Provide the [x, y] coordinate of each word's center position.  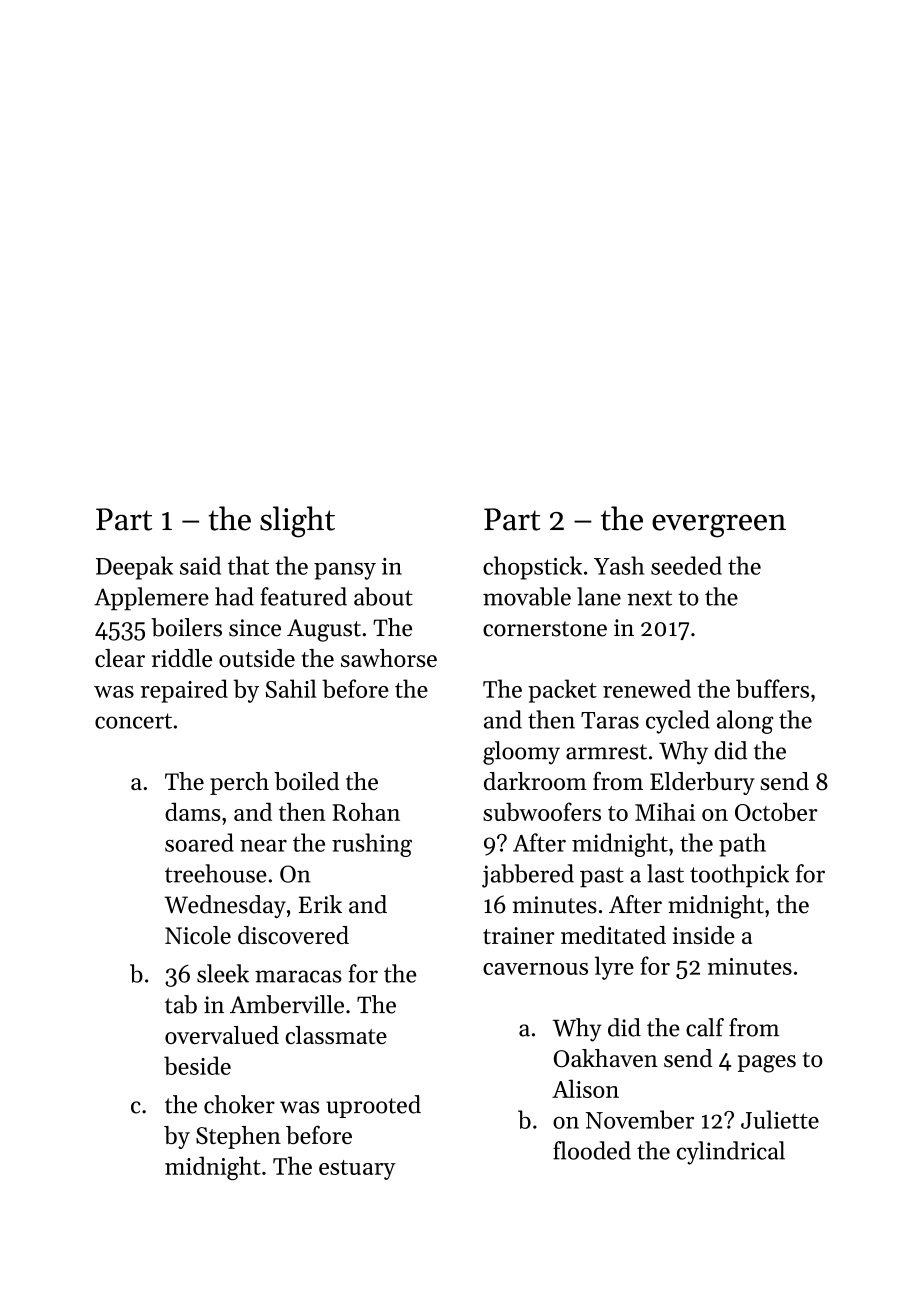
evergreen [719, 526]
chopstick [532, 568]
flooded [592, 1150]
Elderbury [702, 783]
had [234, 596]
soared [199, 842]
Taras [610, 720]
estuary [357, 1170]
